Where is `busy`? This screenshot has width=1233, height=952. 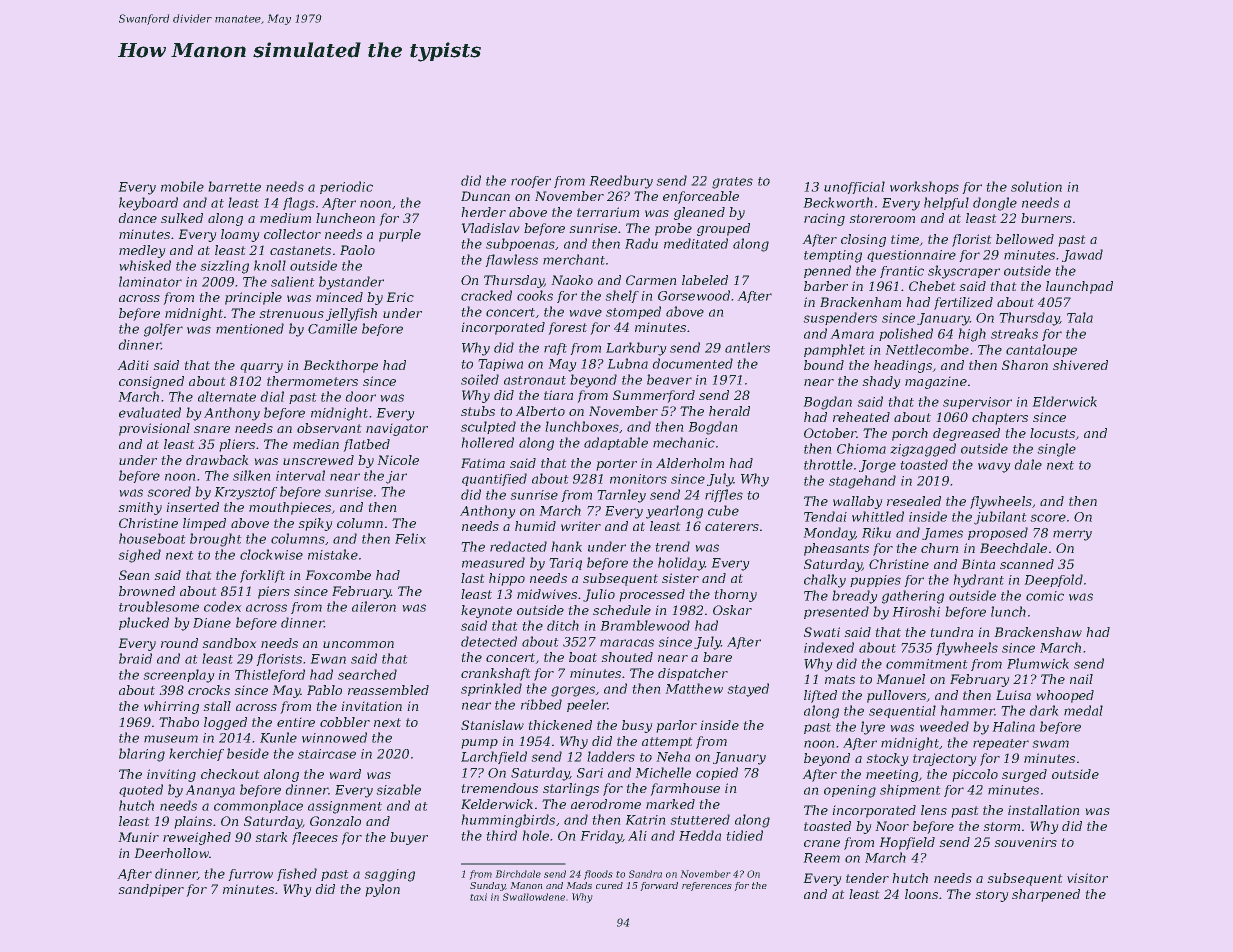 busy is located at coordinates (637, 726).
